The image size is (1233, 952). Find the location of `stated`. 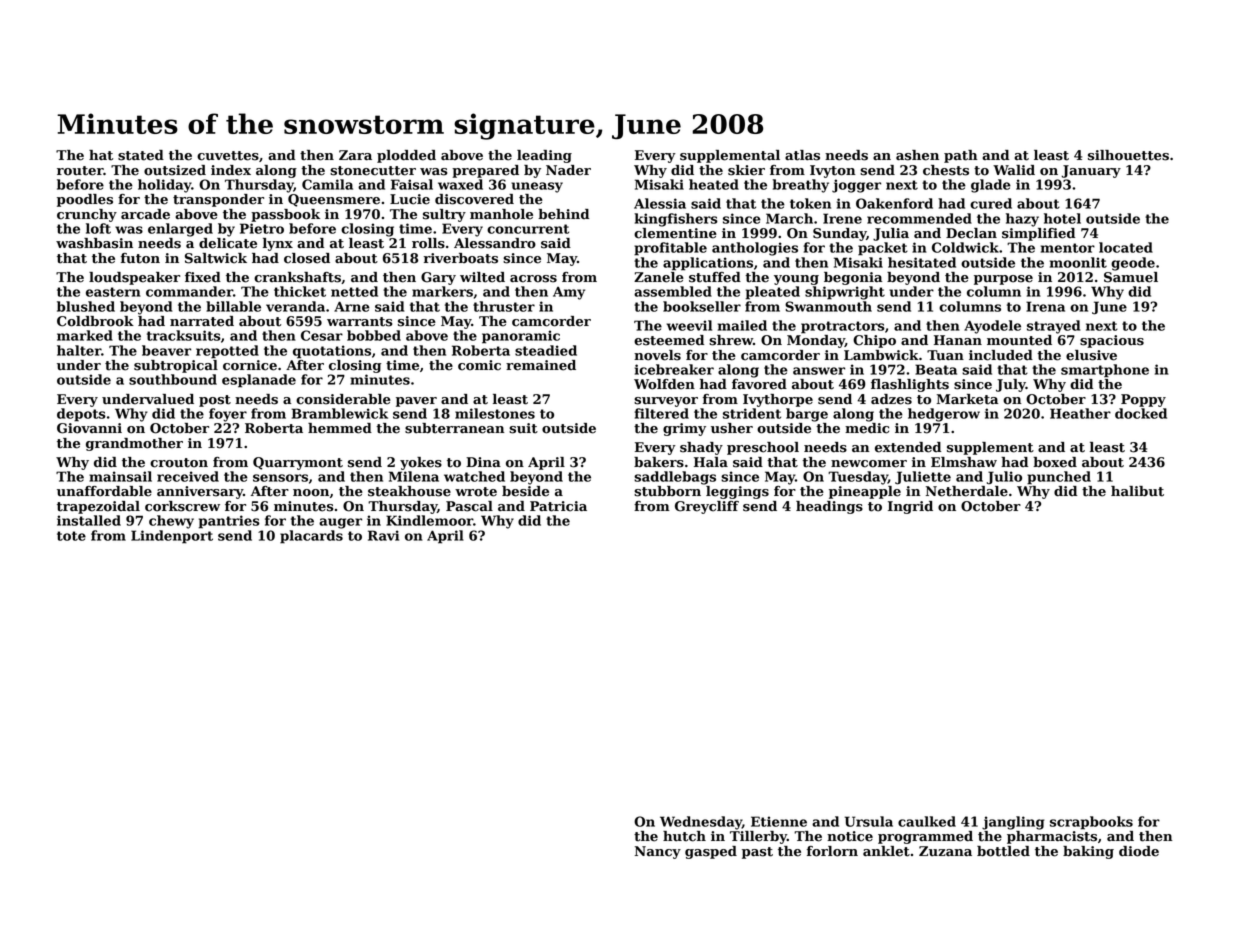

stated is located at coordinates (141, 155).
